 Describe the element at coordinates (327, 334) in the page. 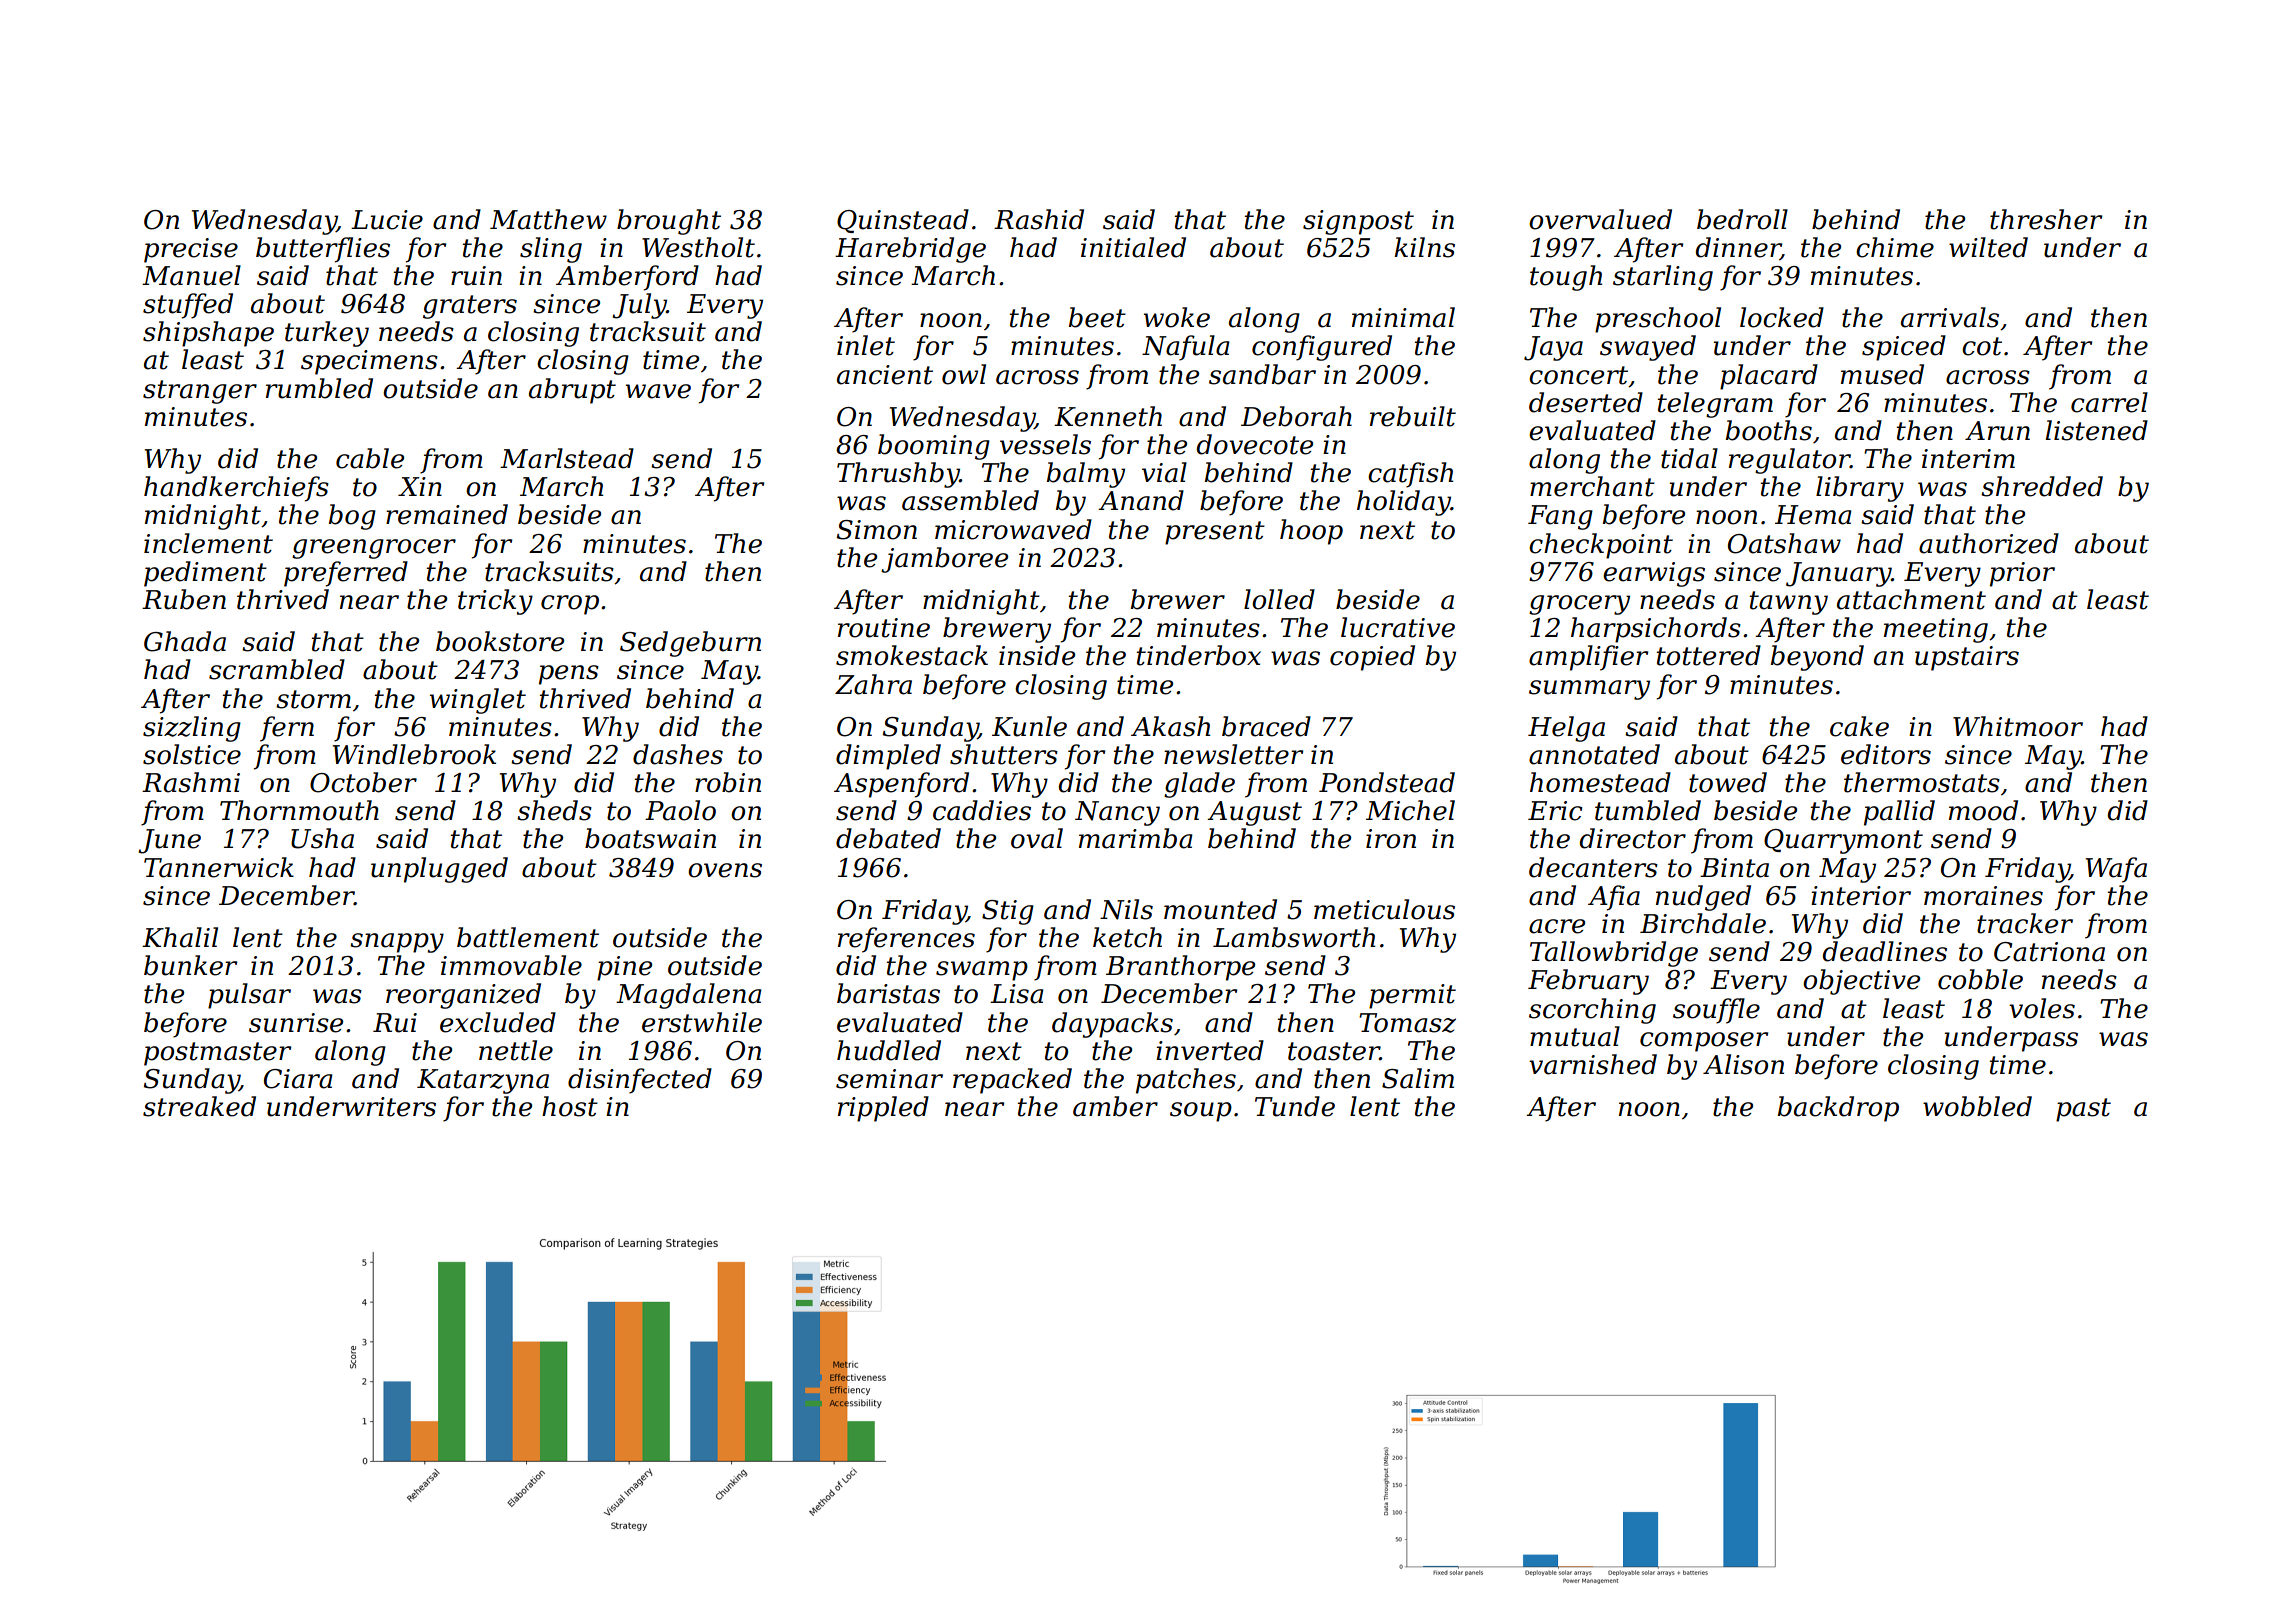

I see `turkey` at that location.
